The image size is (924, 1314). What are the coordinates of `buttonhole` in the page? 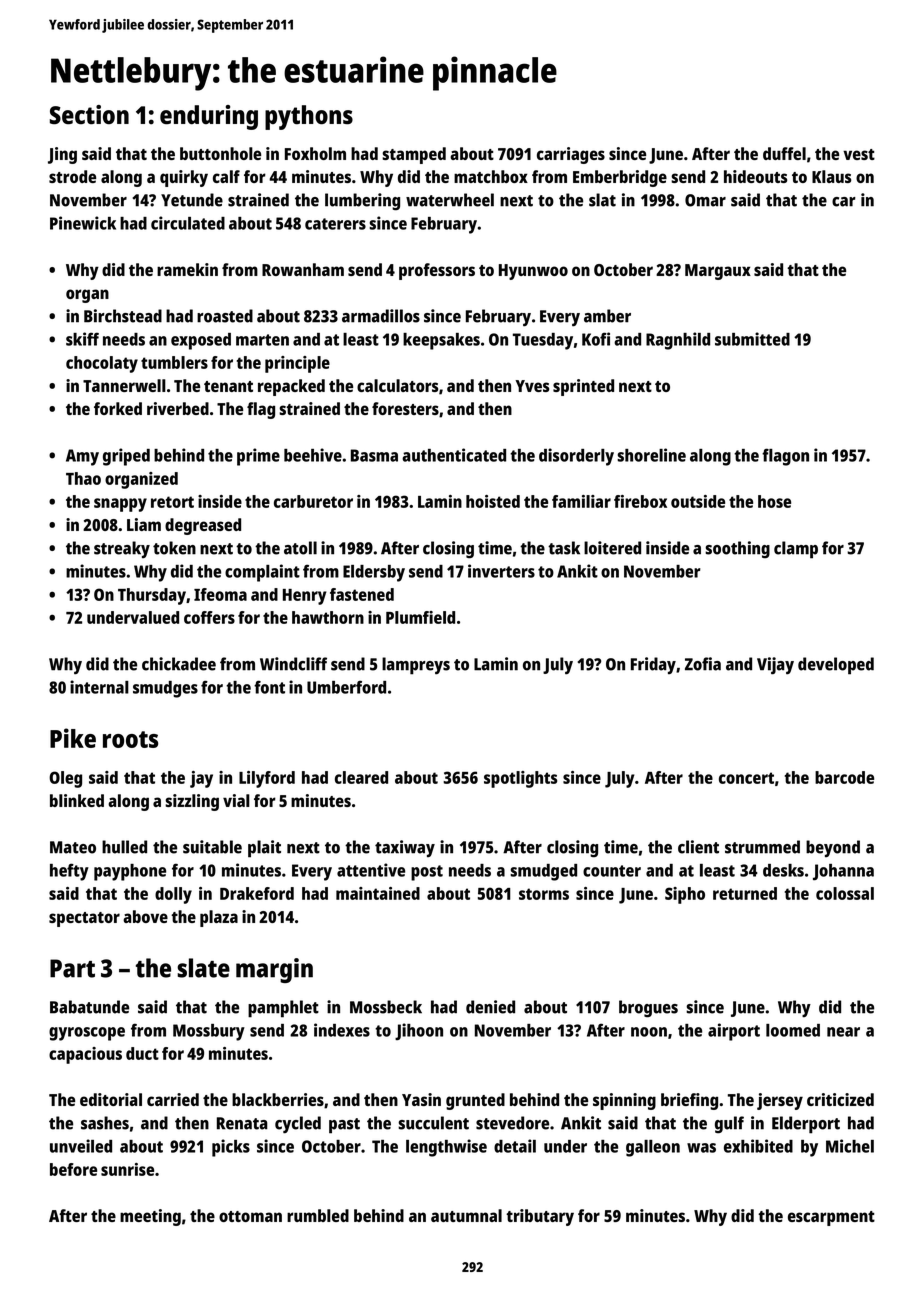 It's located at (220, 153).
